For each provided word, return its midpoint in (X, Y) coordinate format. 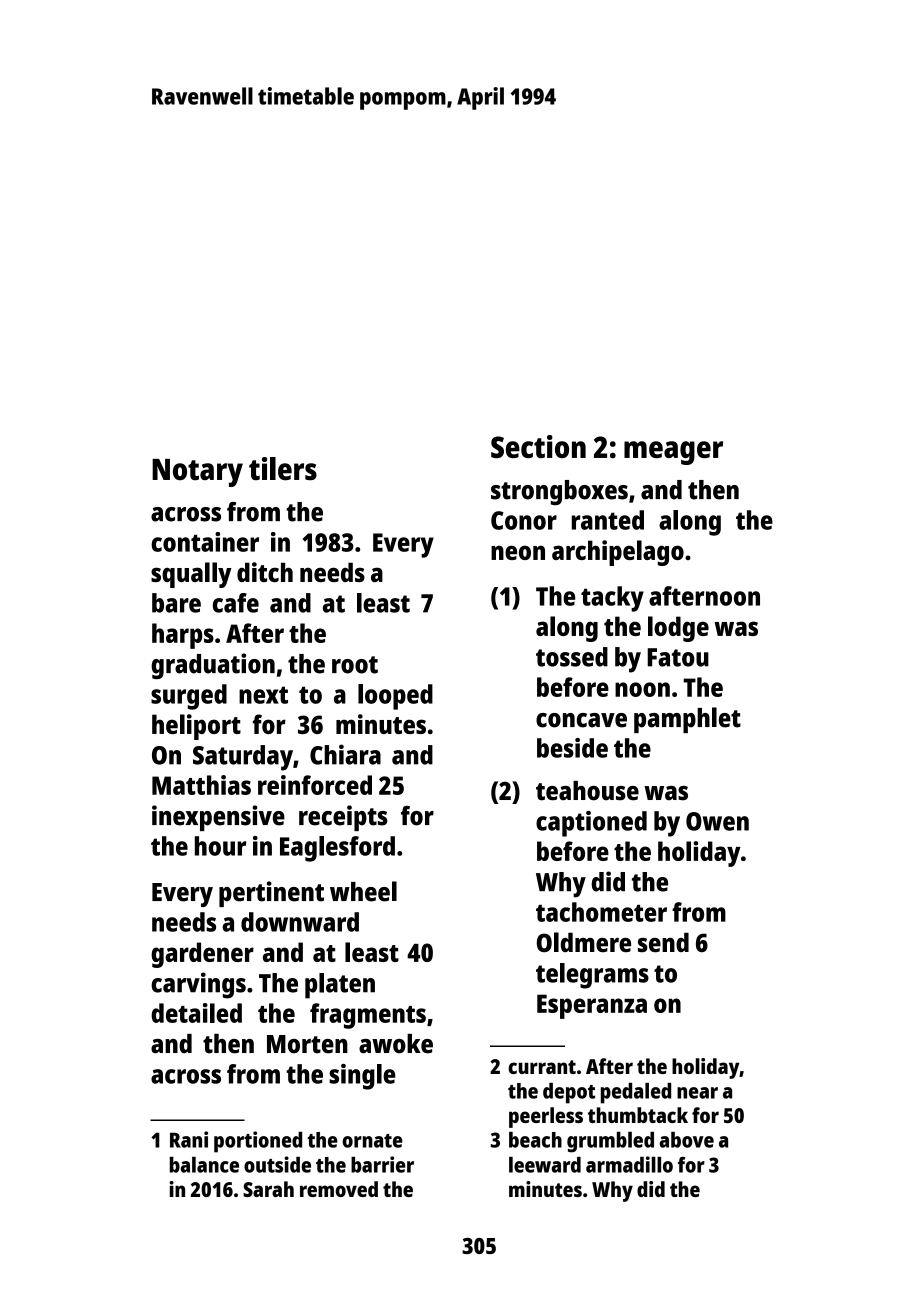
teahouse (587, 791)
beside (572, 748)
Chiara (345, 754)
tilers (283, 469)
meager (673, 453)
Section (538, 446)
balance (204, 1165)
